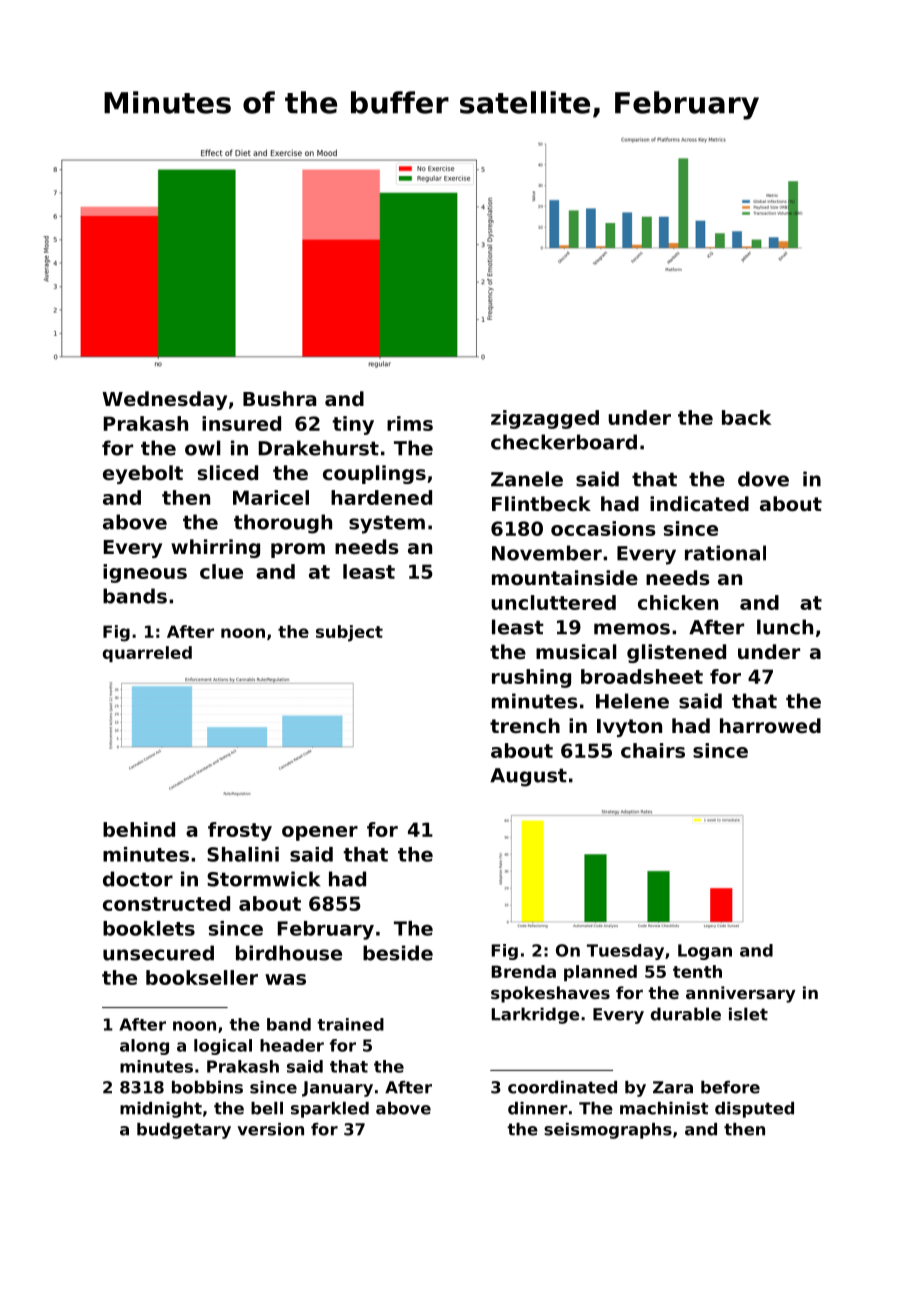 Image resolution: width=924 pixels, height=1311 pixels. What do you see at coordinates (320, 833) in the page?
I see `opener` at bounding box center [320, 833].
